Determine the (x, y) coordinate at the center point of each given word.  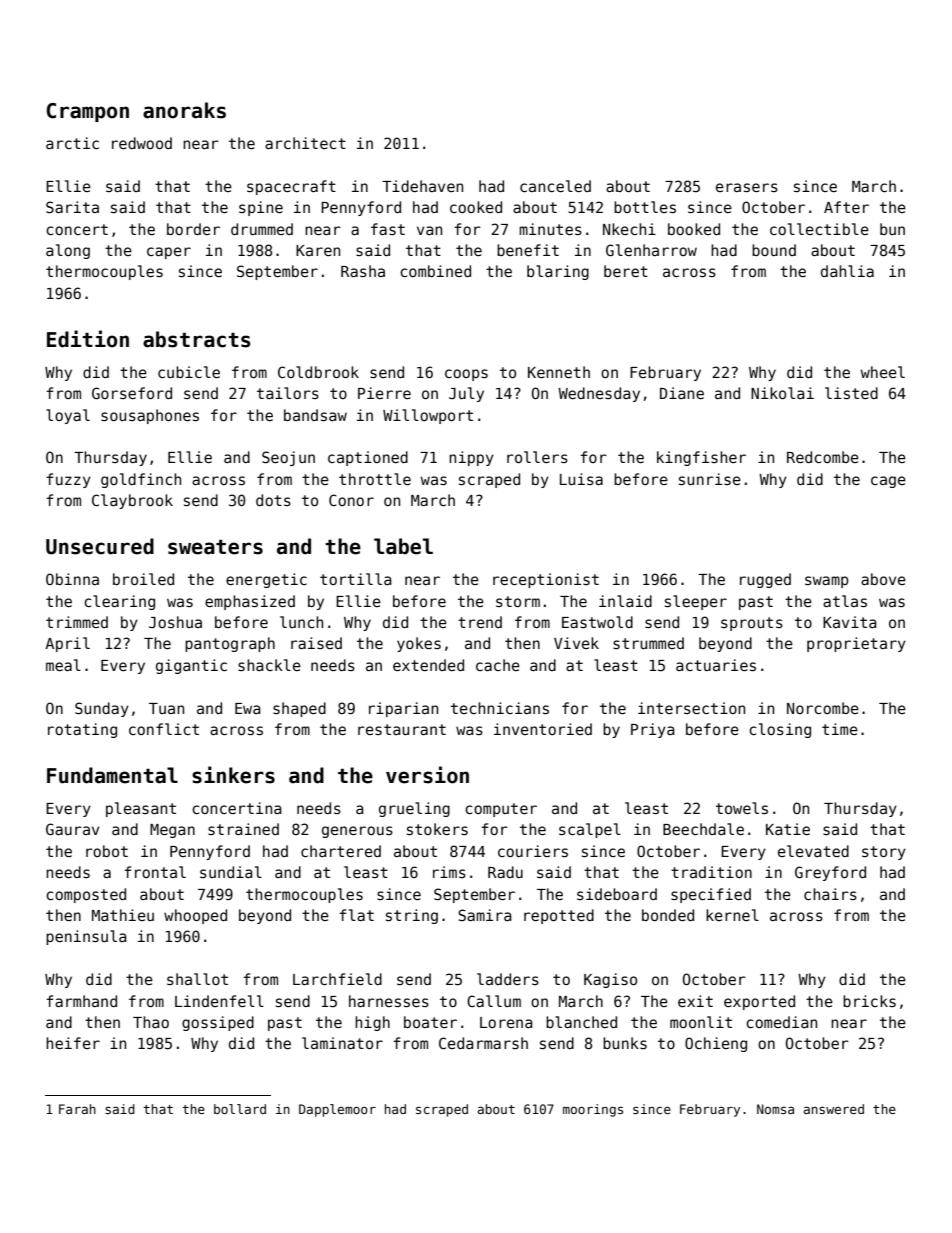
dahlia (847, 271)
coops (466, 375)
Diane (682, 393)
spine (261, 208)
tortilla (356, 579)
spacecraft (291, 187)
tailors (288, 393)
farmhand (81, 1001)
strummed (648, 643)
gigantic (191, 666)
